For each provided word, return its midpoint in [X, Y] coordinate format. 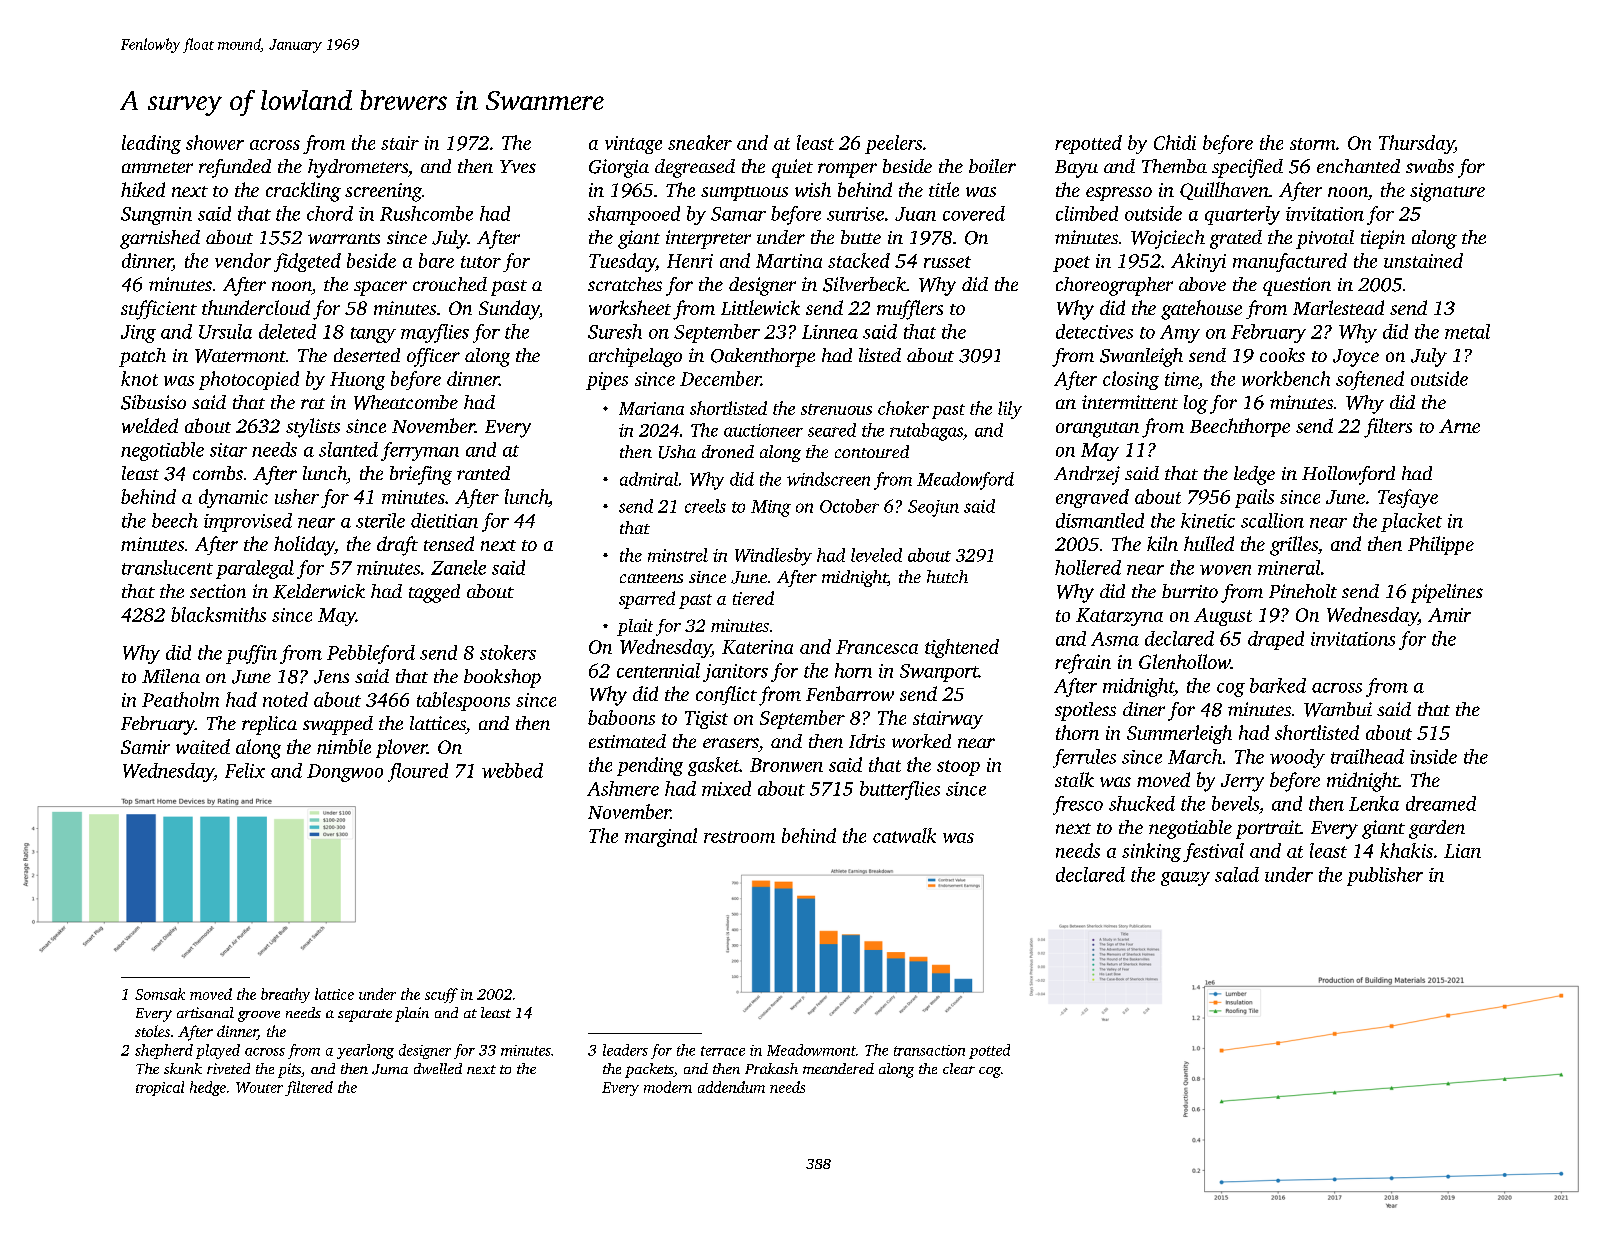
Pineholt [1303, 591]
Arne [1459, 426]
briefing [421, 475]
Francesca [877, 647]
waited [203, 746]
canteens [651, 578]
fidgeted [307, 262]
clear [959, 1068]
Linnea [830, 332]
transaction [929, 1050]
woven [1225, 570]
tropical [160, 1088]
